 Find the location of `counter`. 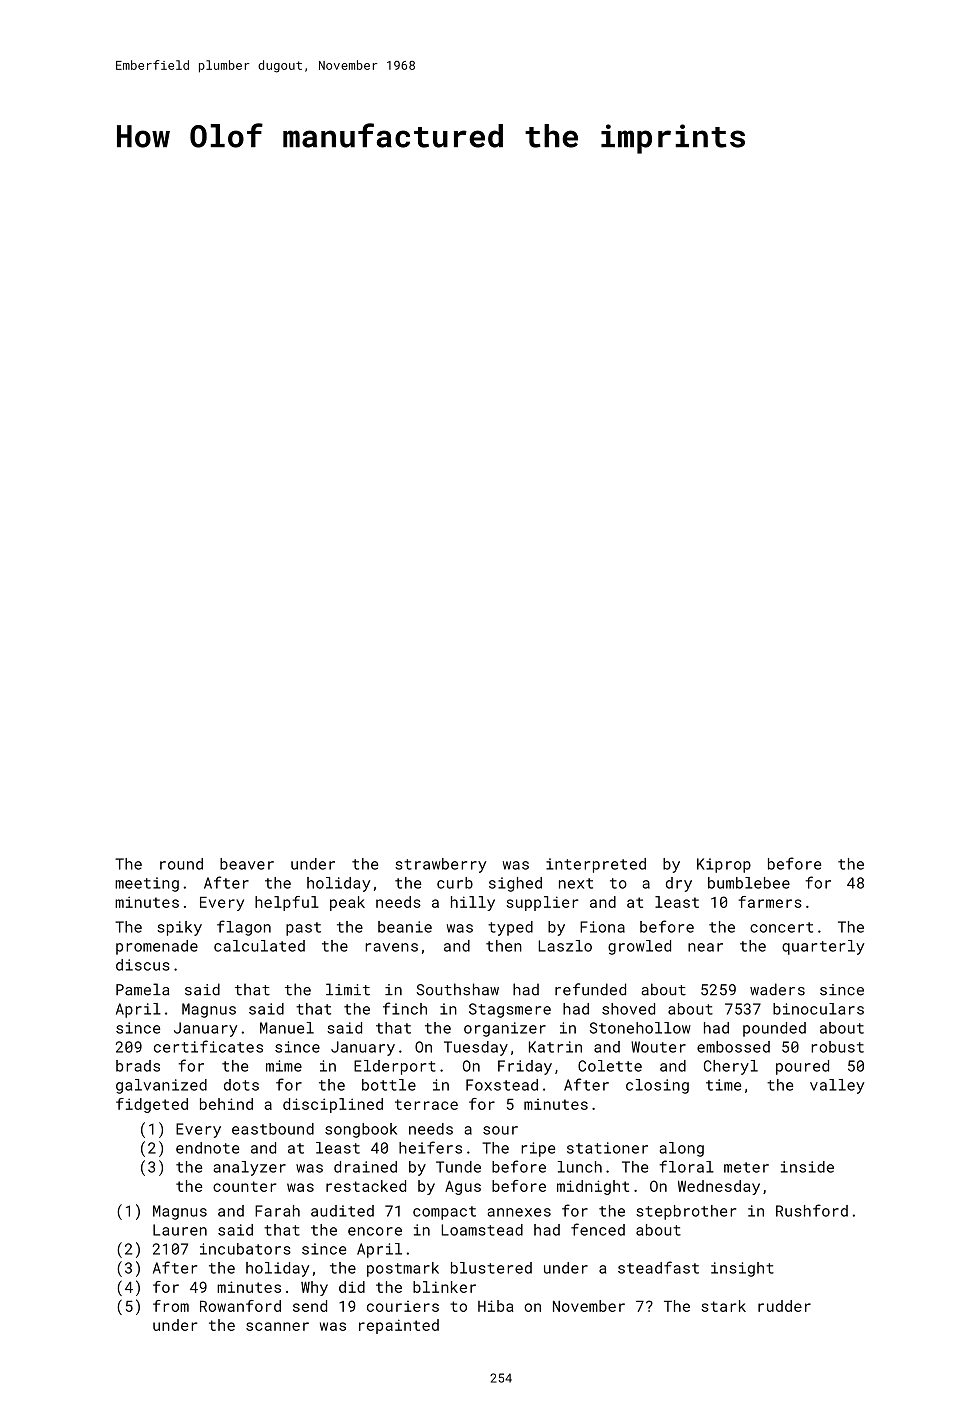

counter is located at coordinates (244, 1186).
